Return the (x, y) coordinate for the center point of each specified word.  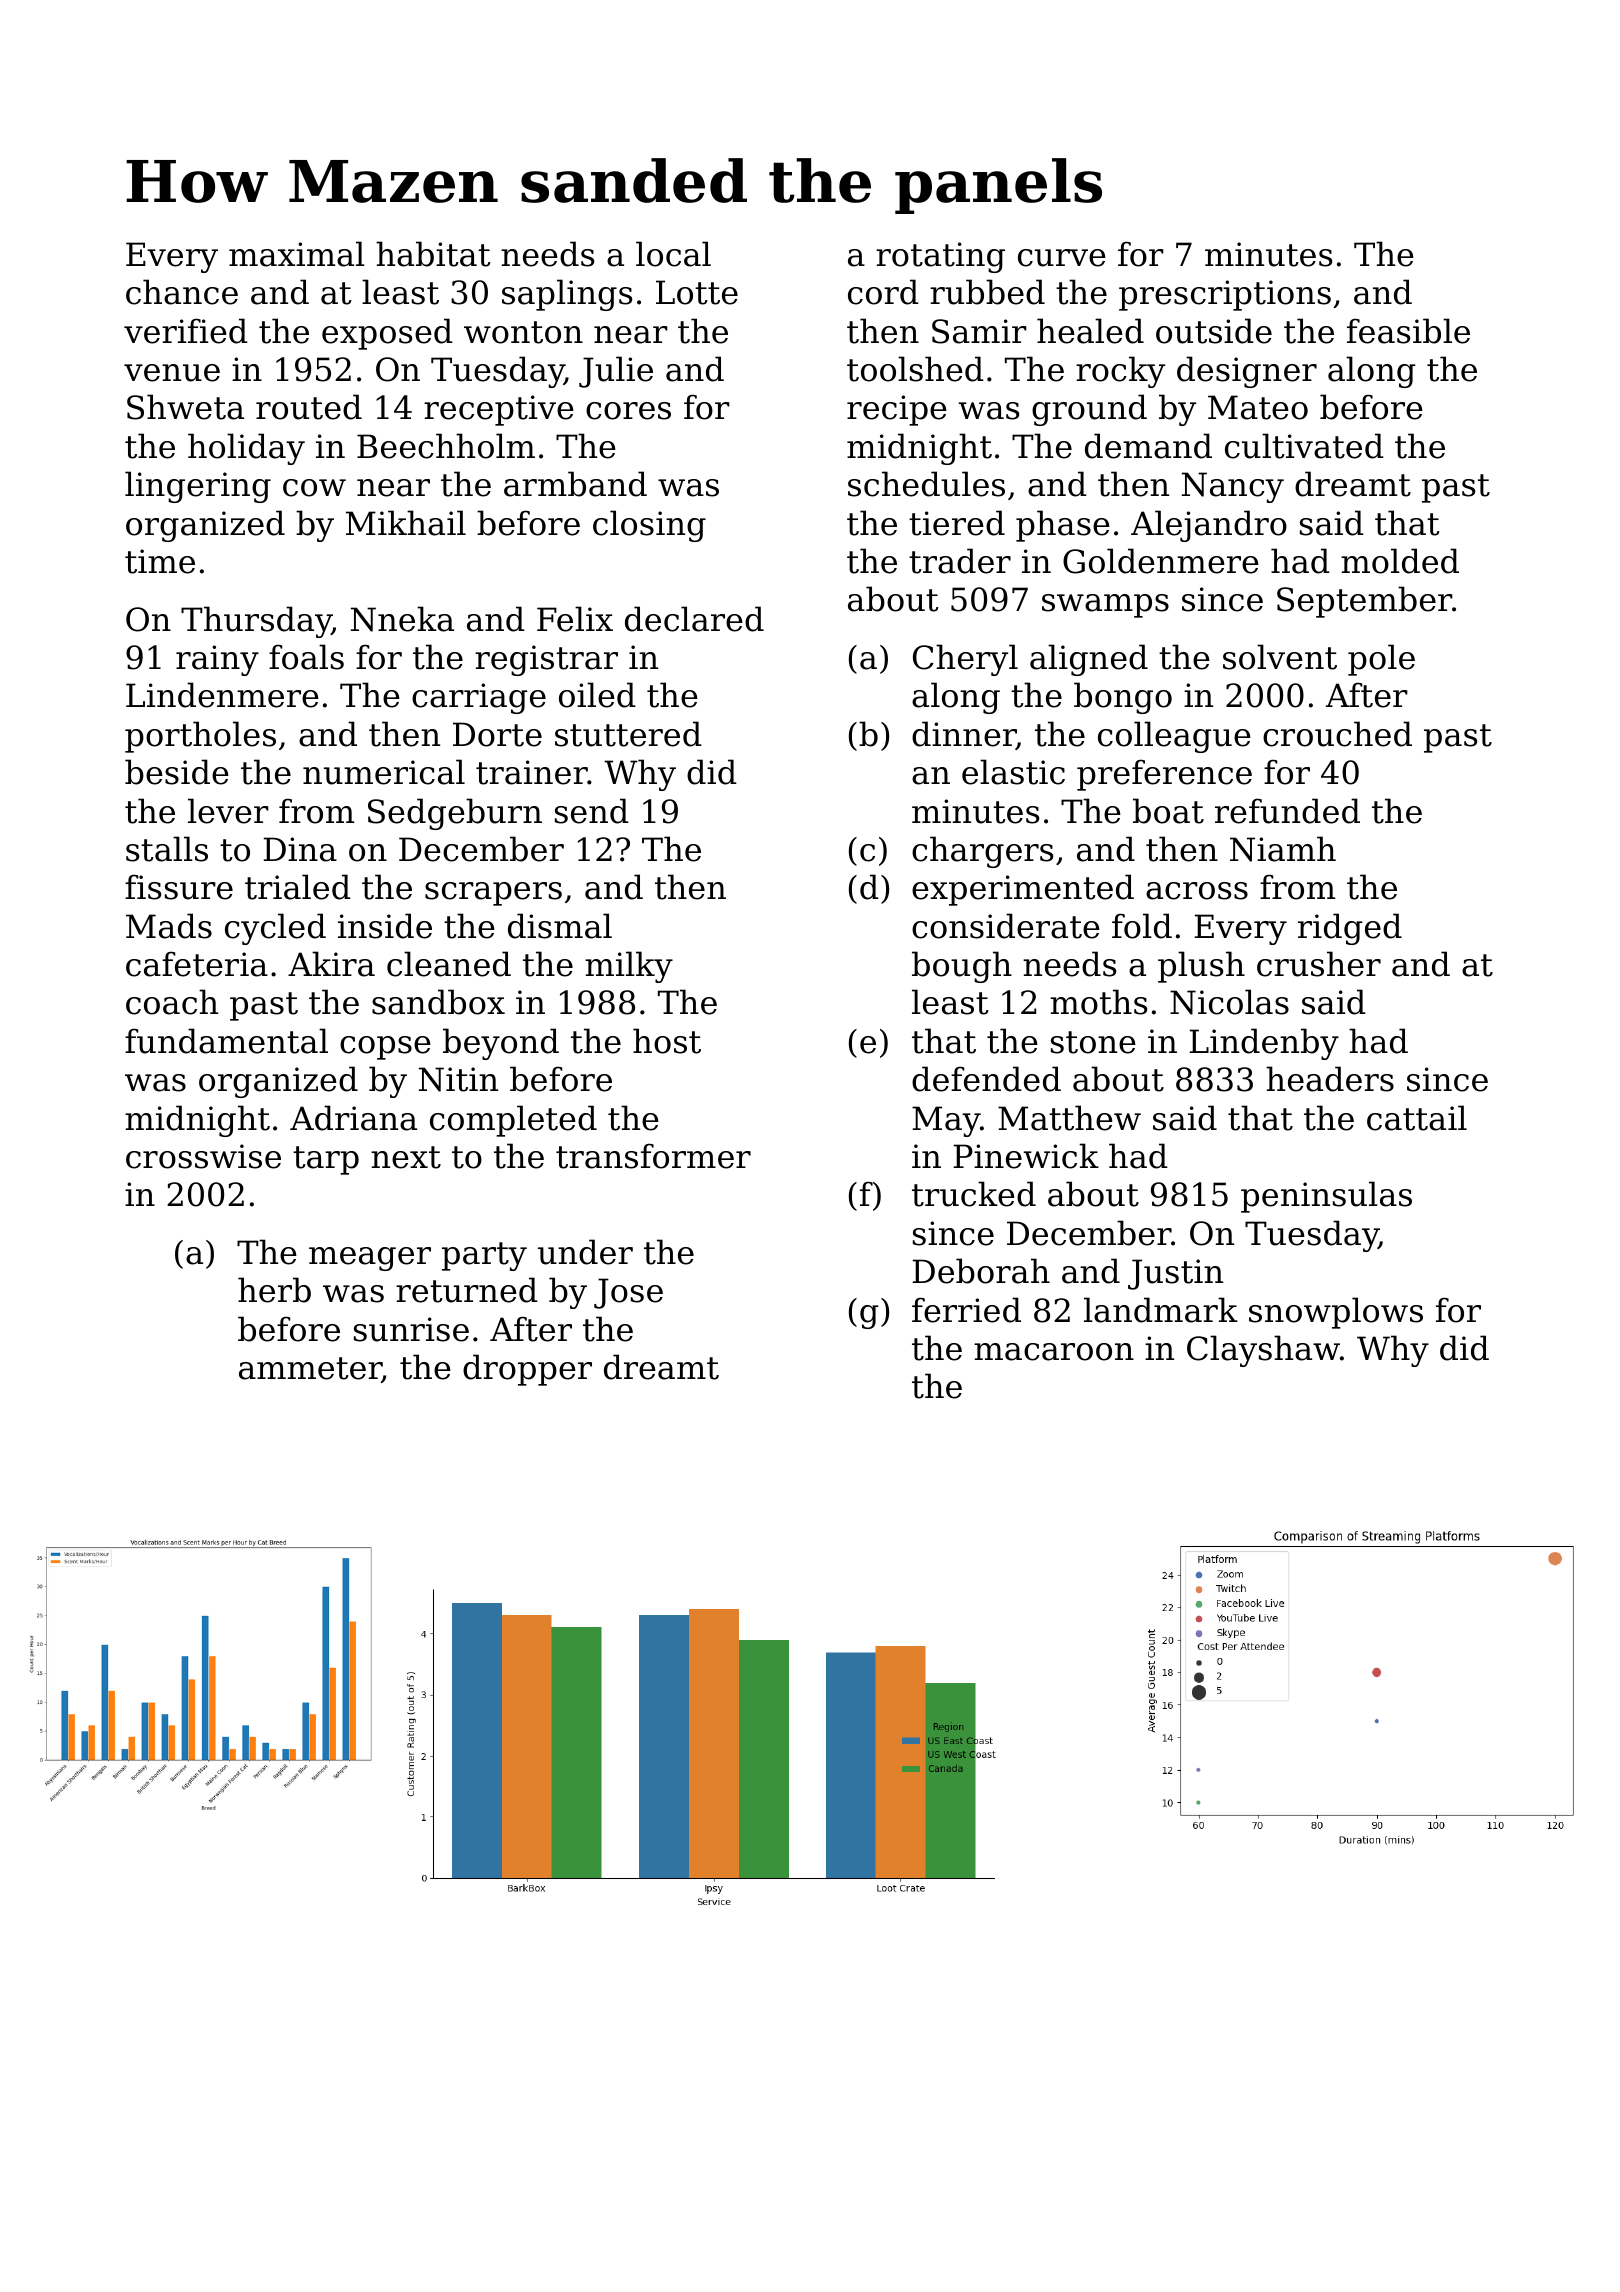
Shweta (185, 407)
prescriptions (1225, 295)
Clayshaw (1263, 1351)
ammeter (310, 1370)
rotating (940, 257)
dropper (527, 1370)
